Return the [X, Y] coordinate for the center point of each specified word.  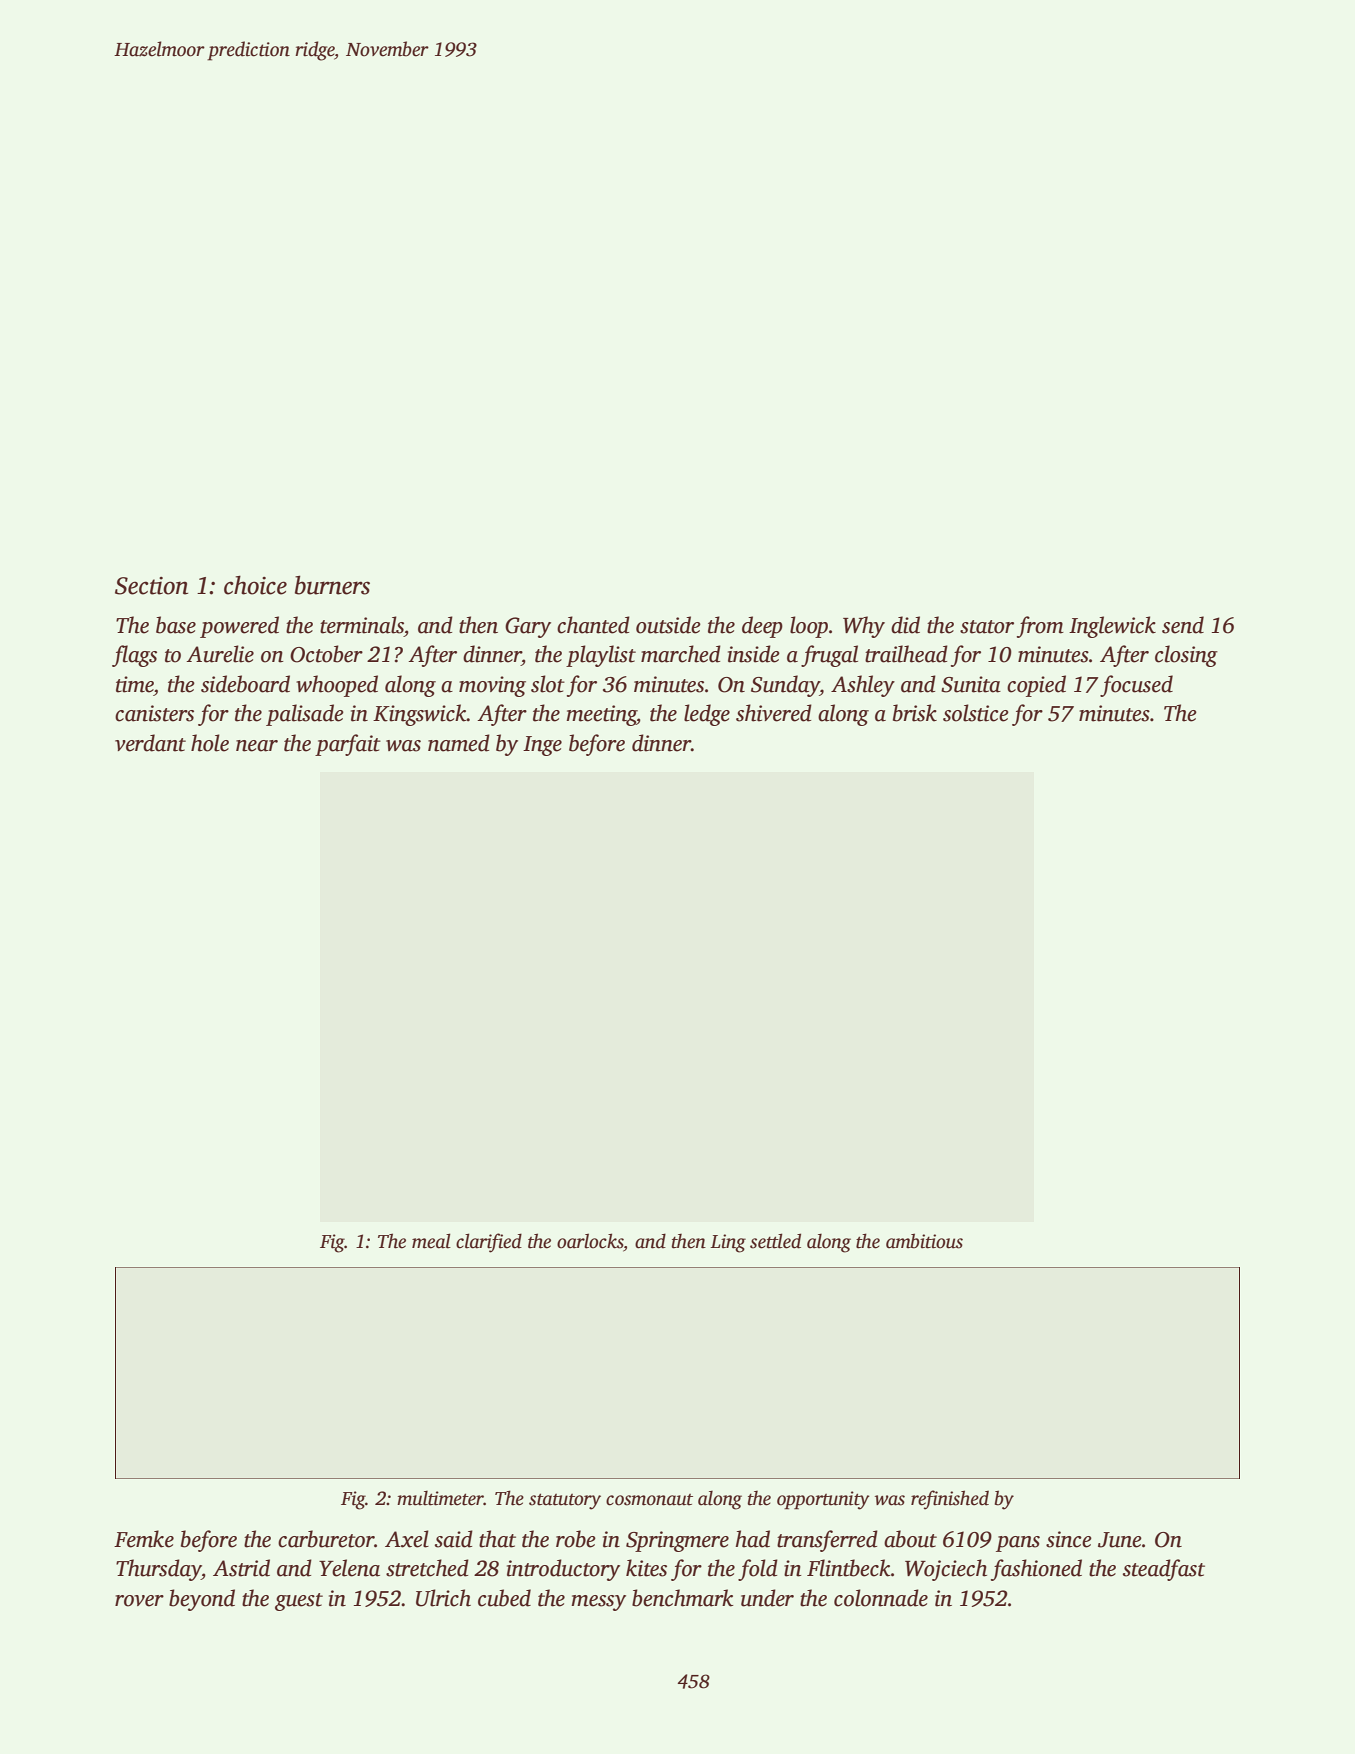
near [257, 746]
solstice [976, 713]
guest [299, 1602]
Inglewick [1112, 627]
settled [775, 1241]
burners [332, 585]
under [767, 1598]
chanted [593, 625]
